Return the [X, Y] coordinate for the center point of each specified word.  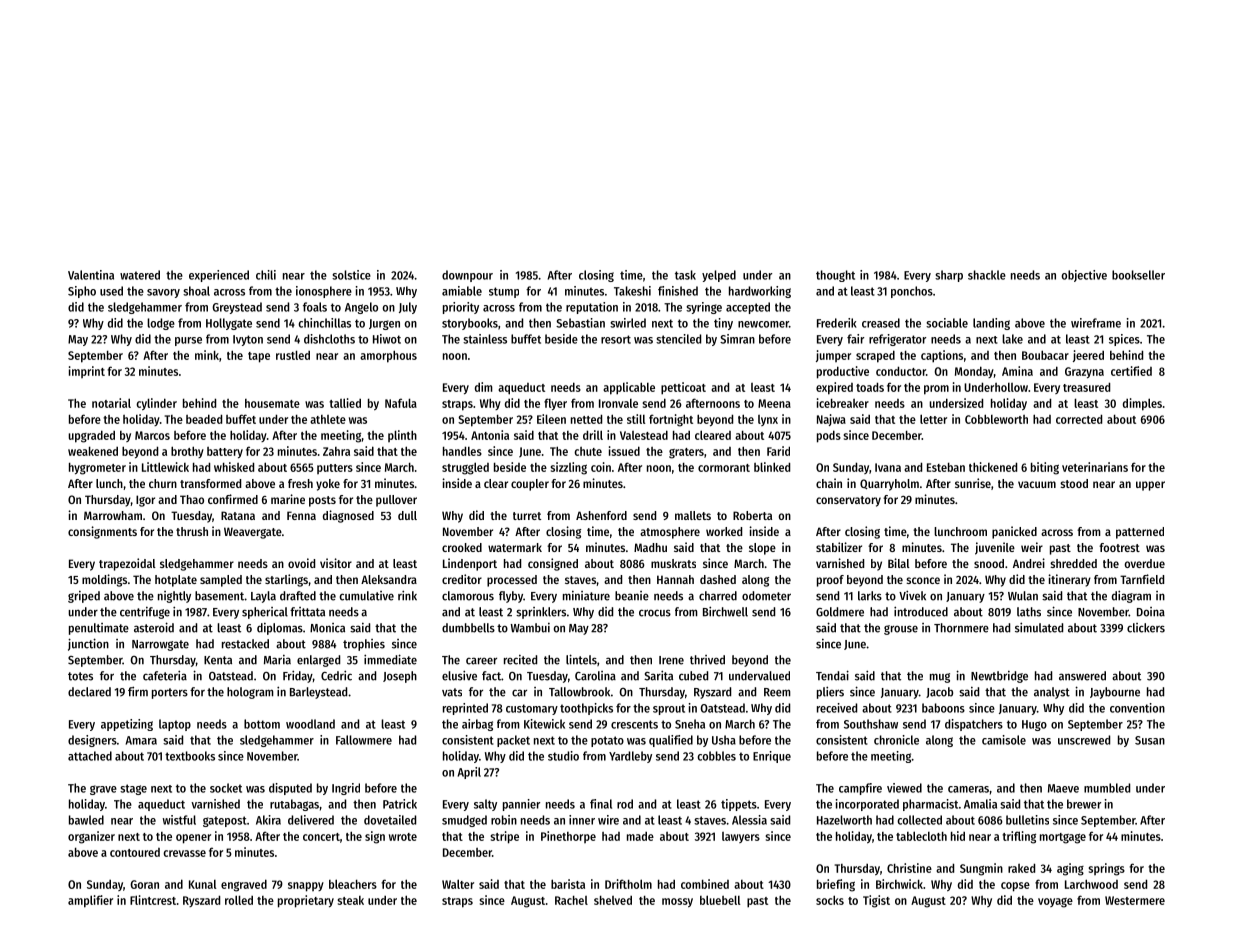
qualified [671, 741]
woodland [310, 724]
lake [1012, 339]
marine [288, 499]
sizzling [568, 468]
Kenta [218, 660]
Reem [777, 692]
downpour [467, 276]
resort [616, 339]
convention [1137, 708]
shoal [196, 291]
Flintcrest [153, 900]
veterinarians [1095, 467]
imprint [87, 372]
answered [1082, 676]
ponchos [912, 292]
